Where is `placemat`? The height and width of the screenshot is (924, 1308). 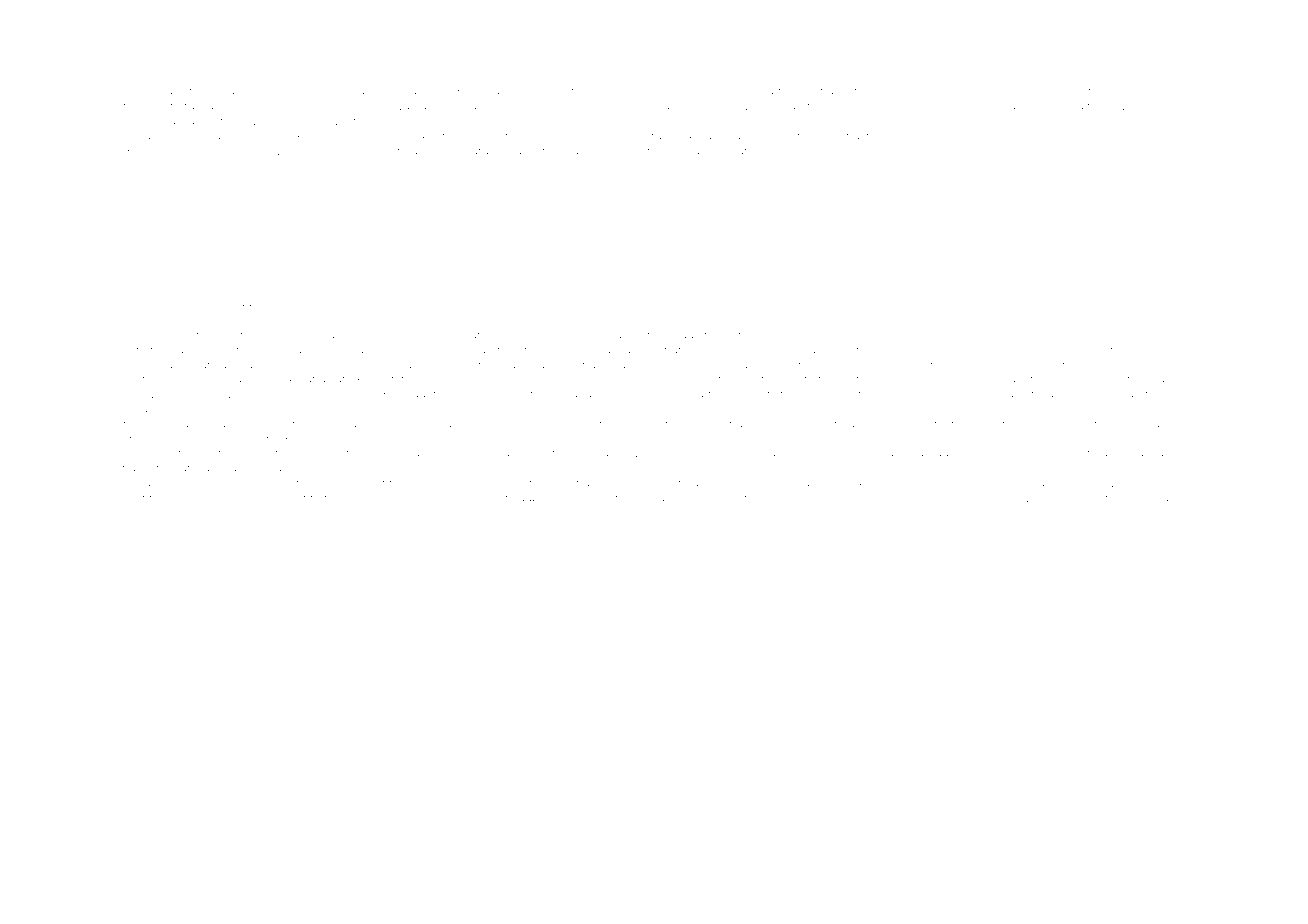 placemat is located at coordinates (869, 170).
